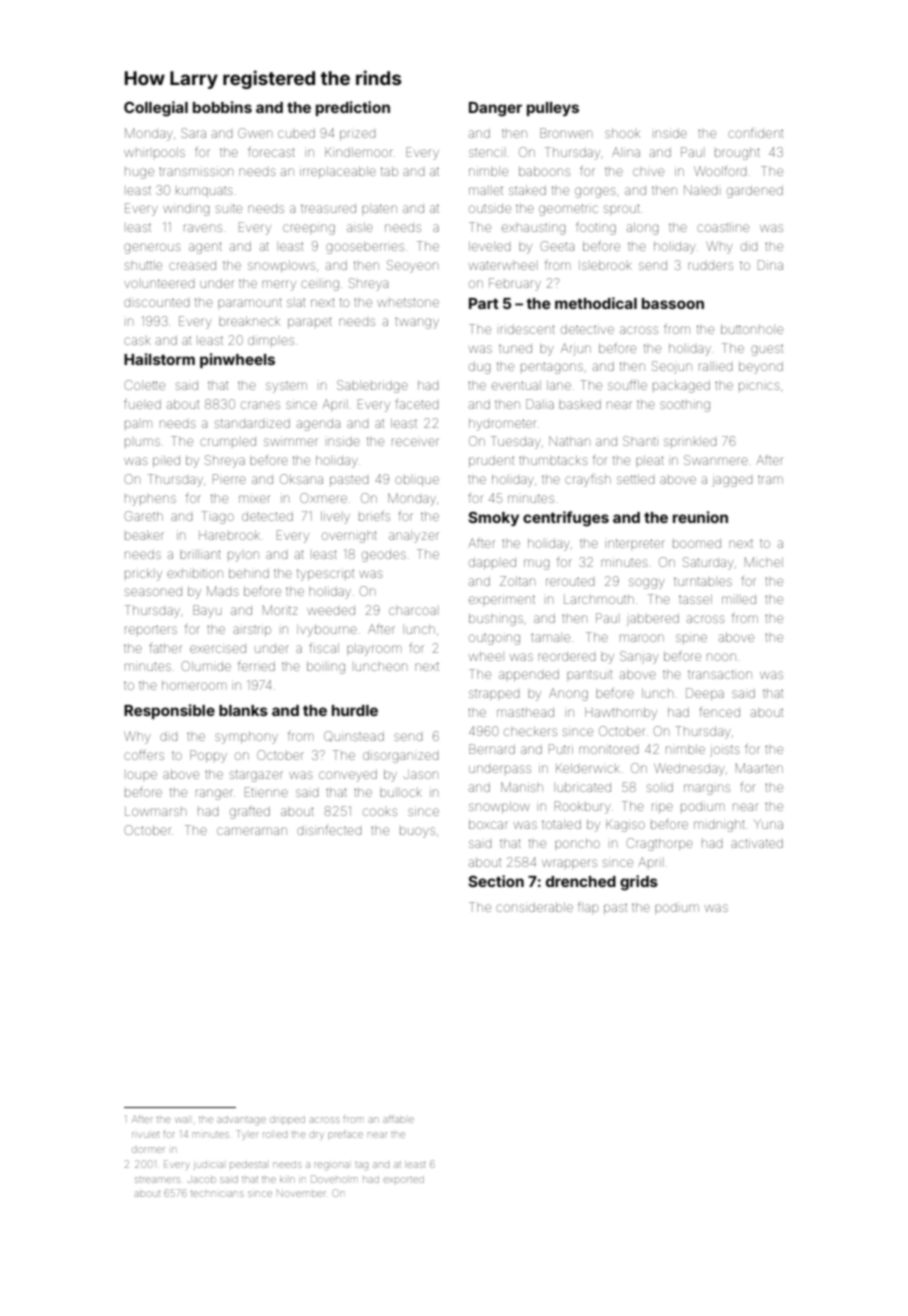 The height and width of the screenshot is (1316, 908). Describe the element at coordinates (243, 710) in the screenshot. I see `blanks` at that location.
